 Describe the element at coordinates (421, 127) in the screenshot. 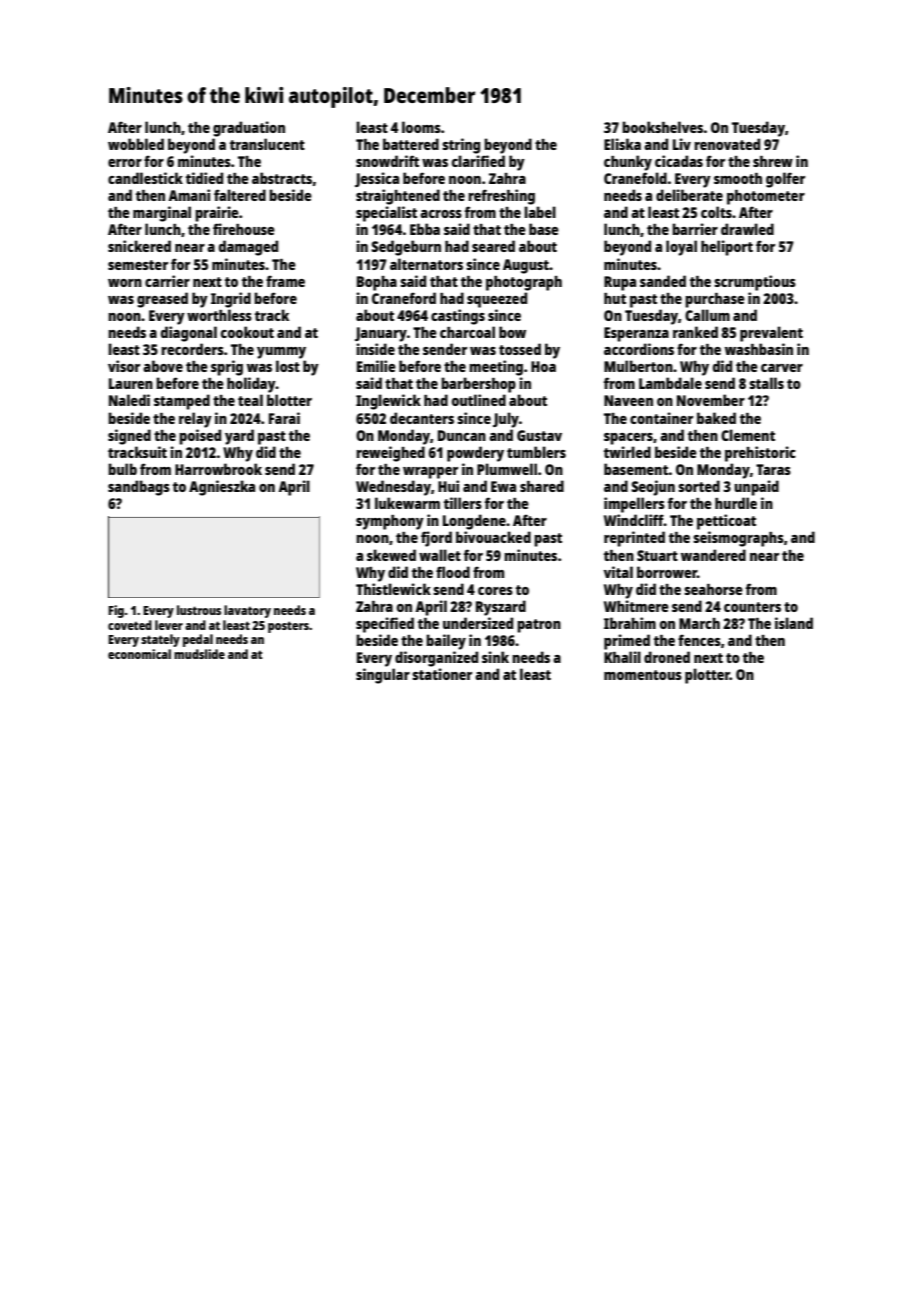

I see `looms` at that location.
